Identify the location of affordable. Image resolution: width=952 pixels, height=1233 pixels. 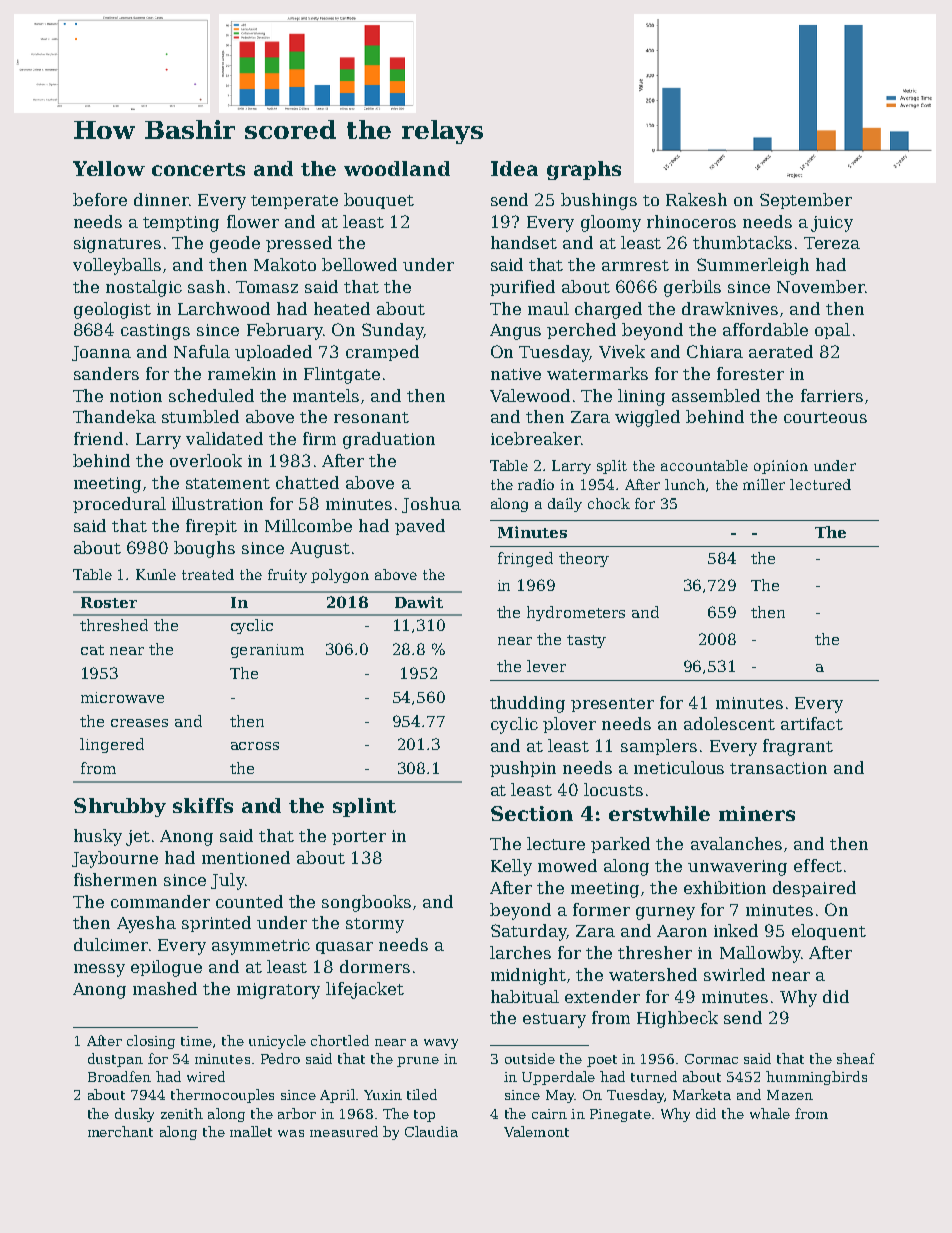
(765, 329).
